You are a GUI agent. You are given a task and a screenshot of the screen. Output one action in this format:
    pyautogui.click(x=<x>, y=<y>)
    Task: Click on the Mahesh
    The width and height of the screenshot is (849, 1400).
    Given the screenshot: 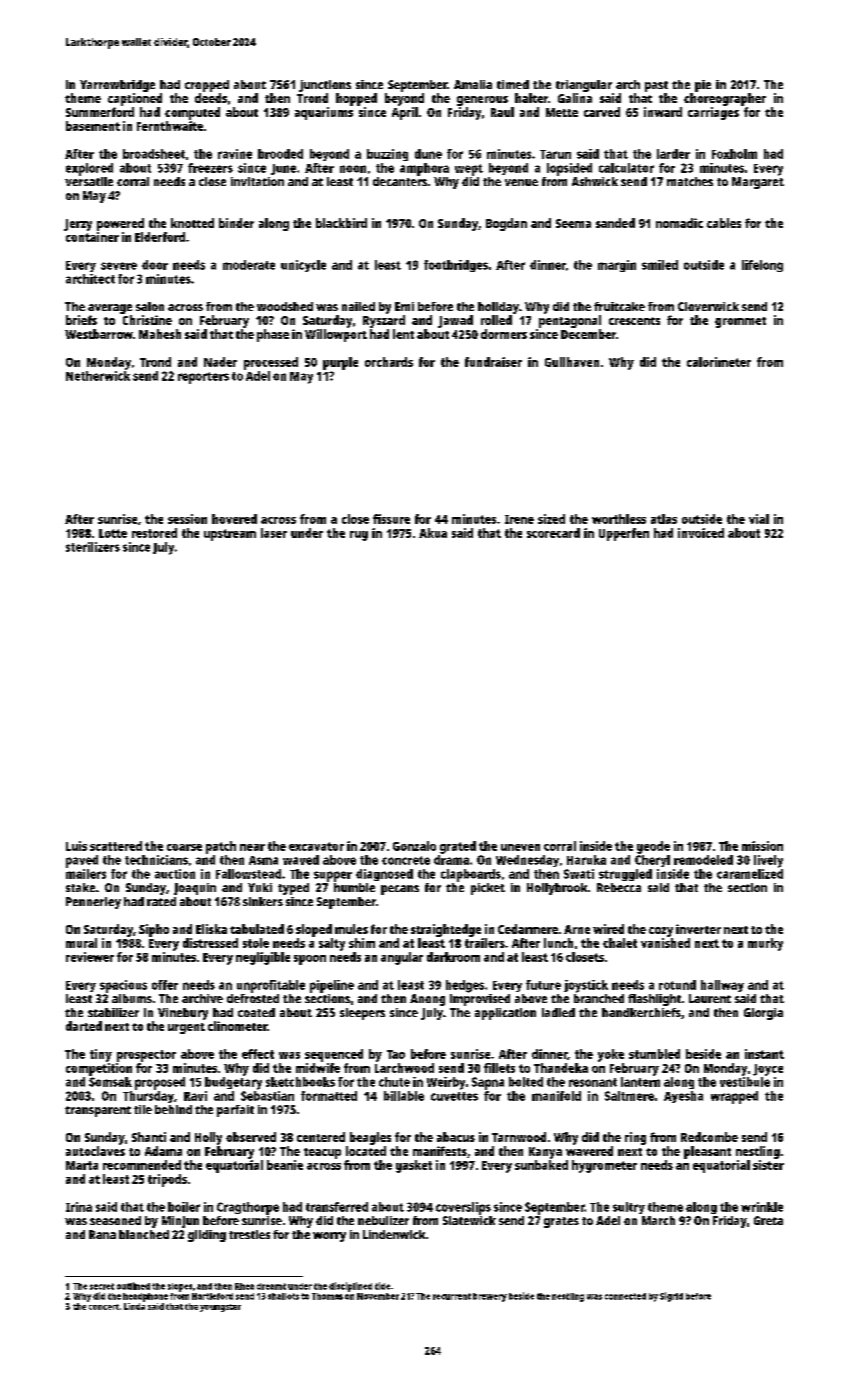 What is the action you would take?
    pyautogui.click(x=160, y=334)
